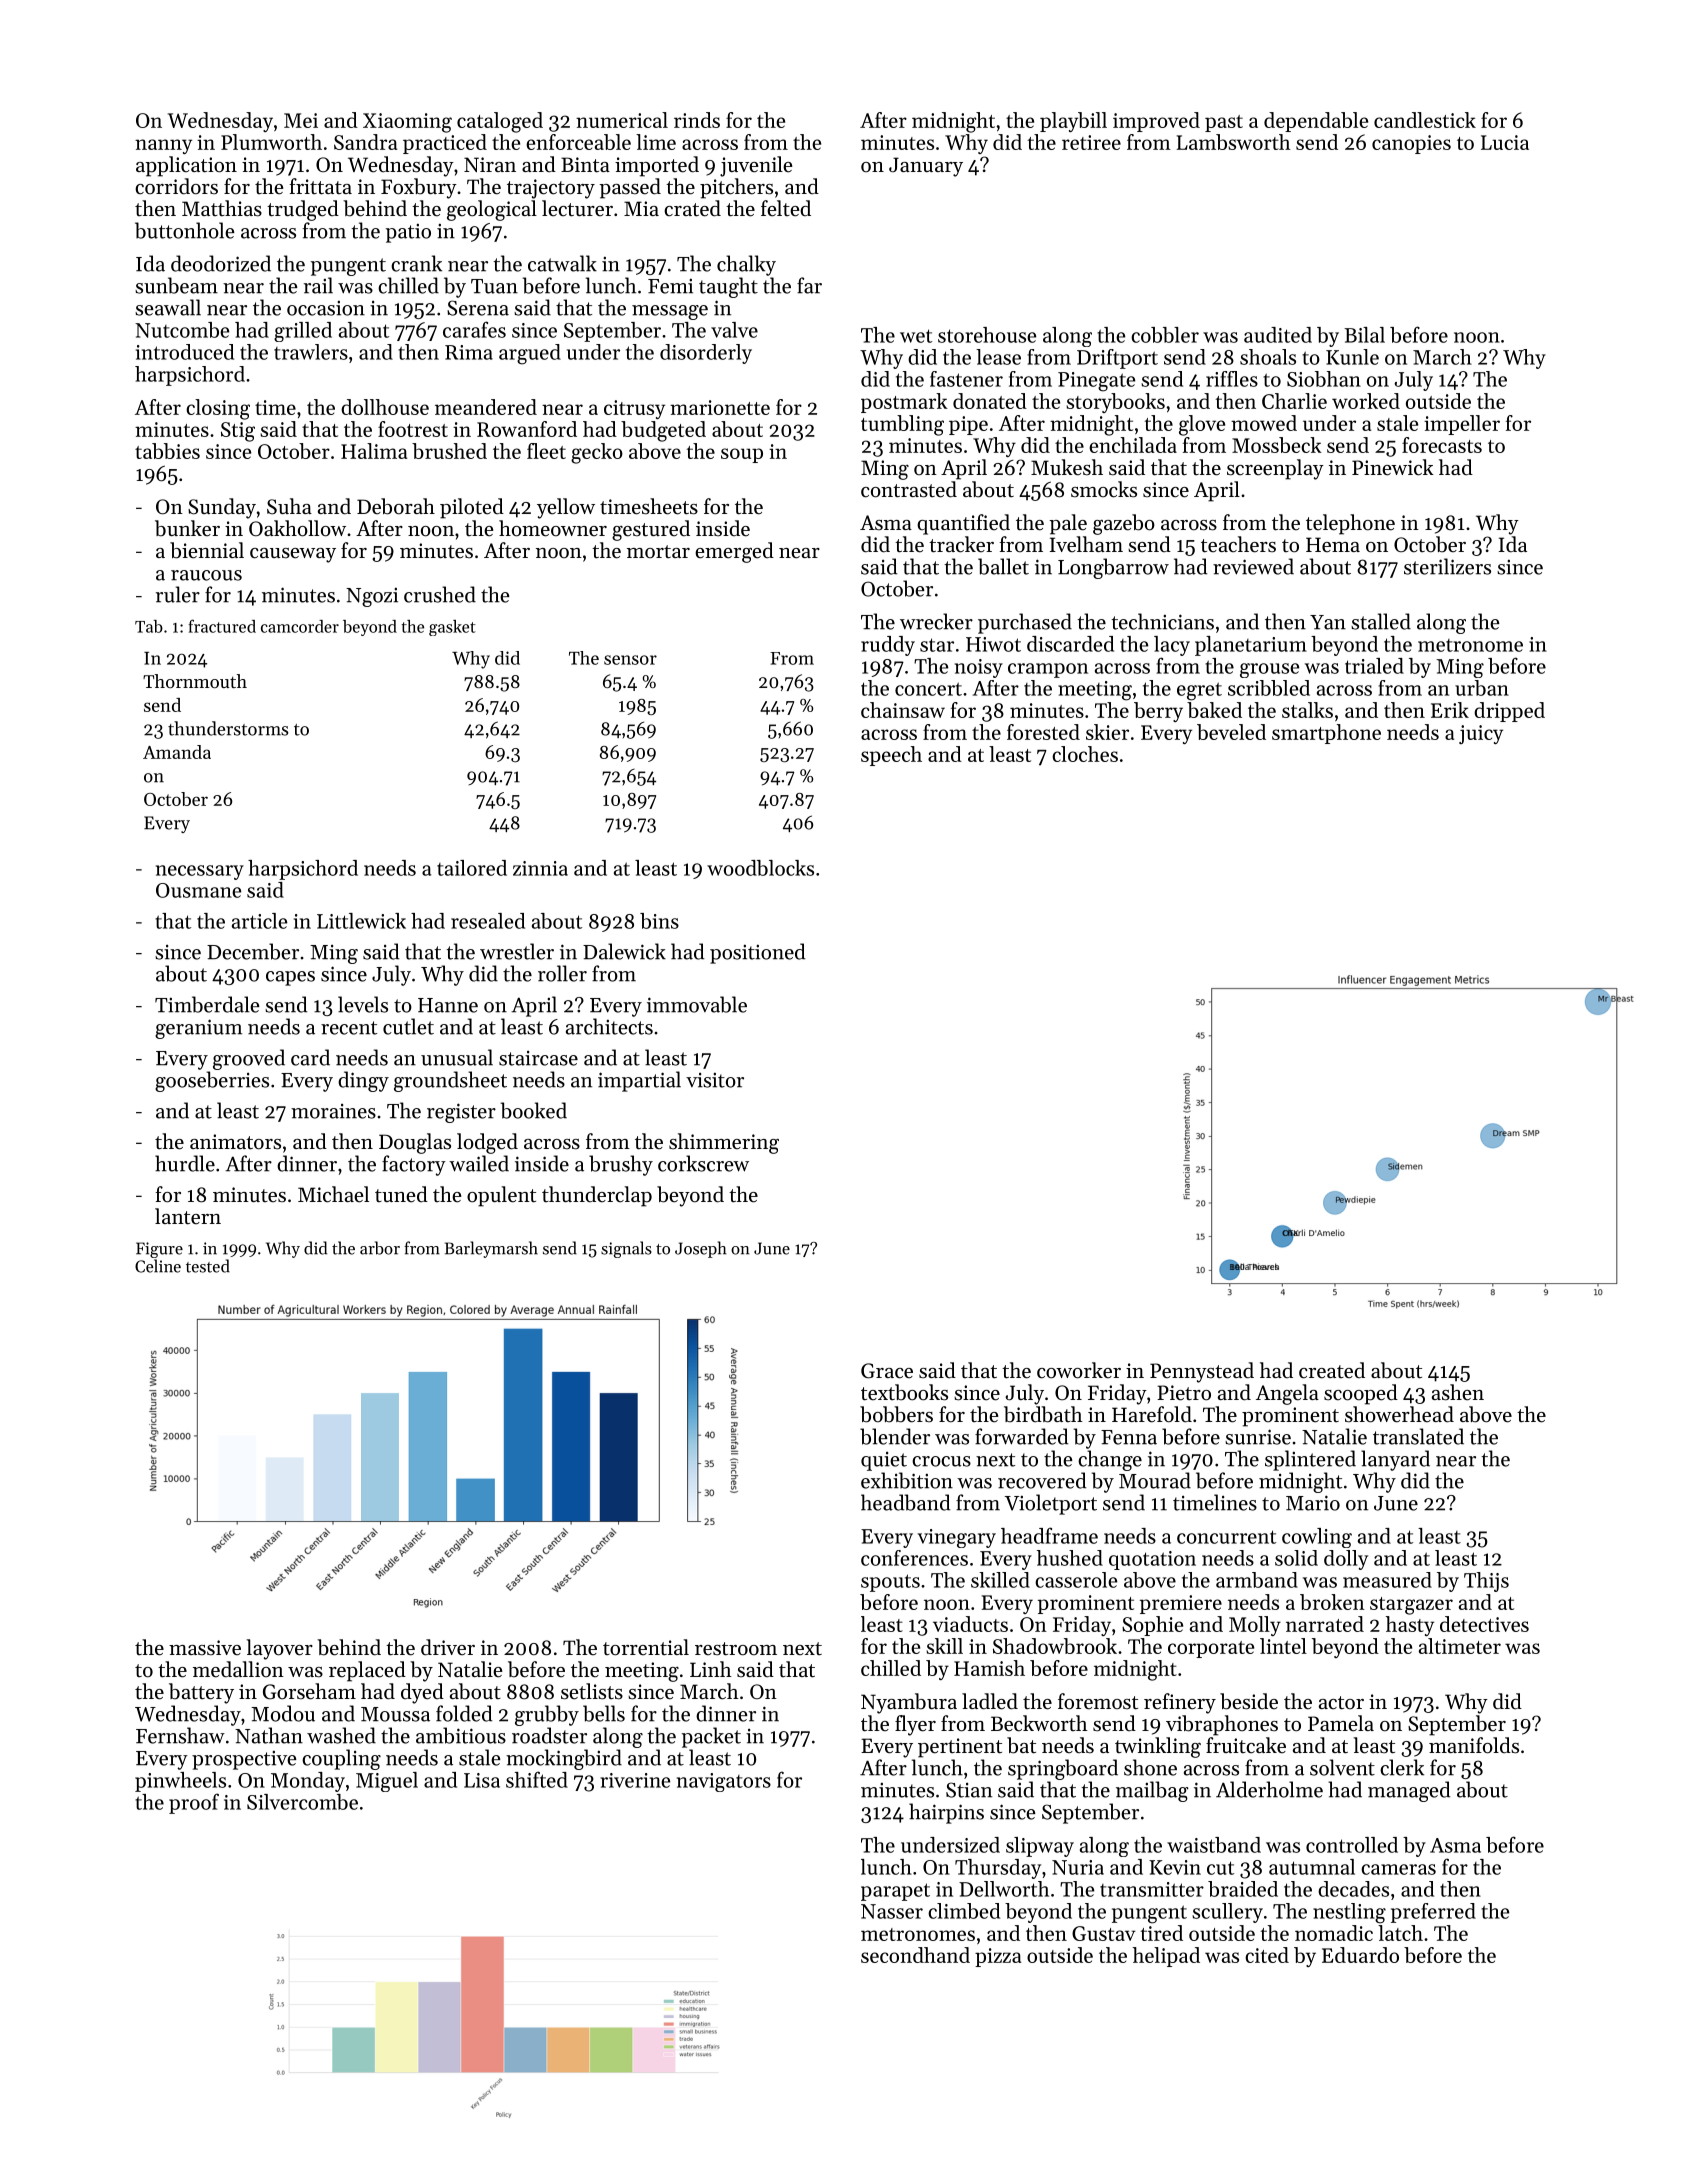  I want to click on moraines, so click(333, 1111).
